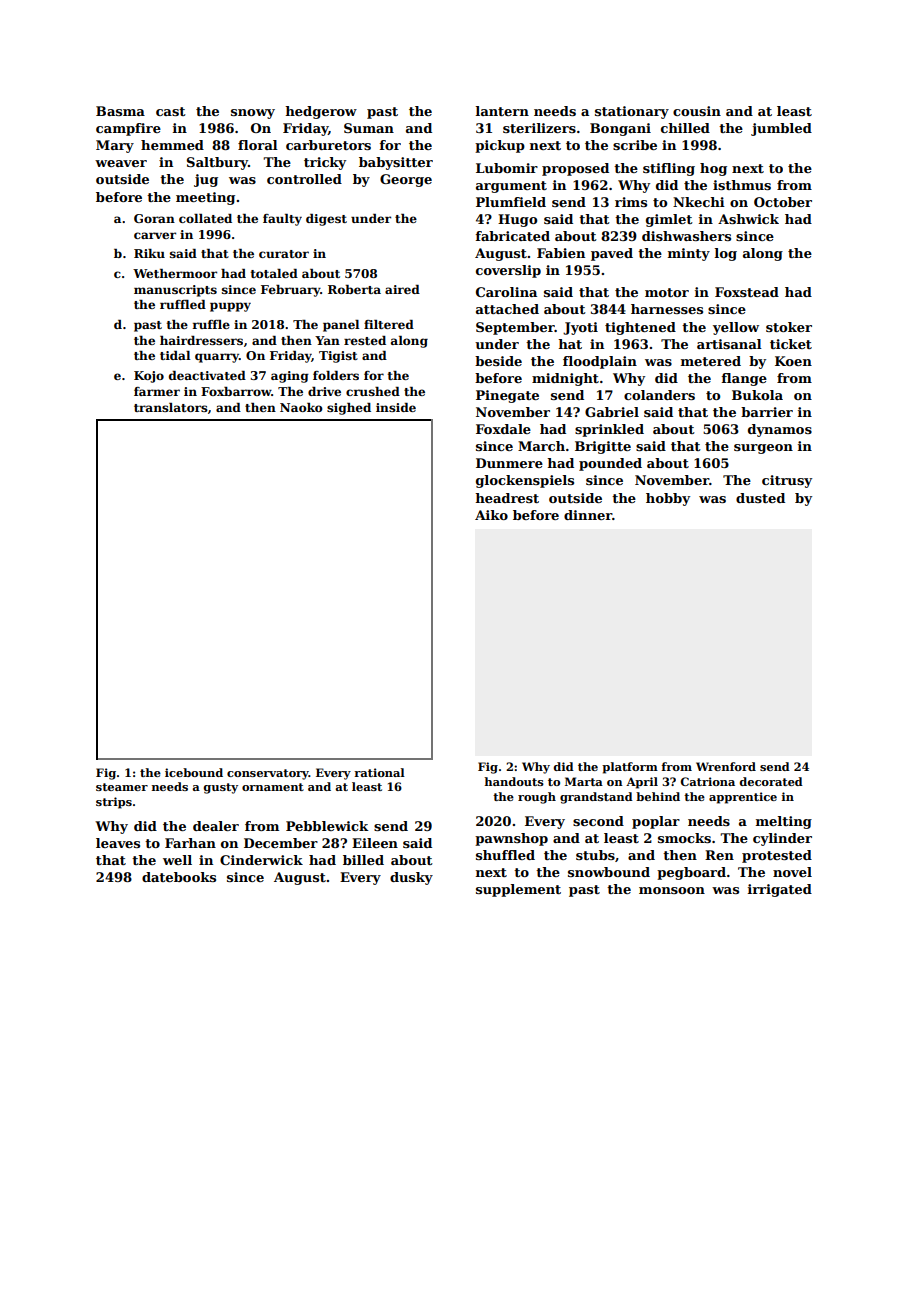 The image size is (908, 1316). I want to click on cousin, so click(697, 111).
